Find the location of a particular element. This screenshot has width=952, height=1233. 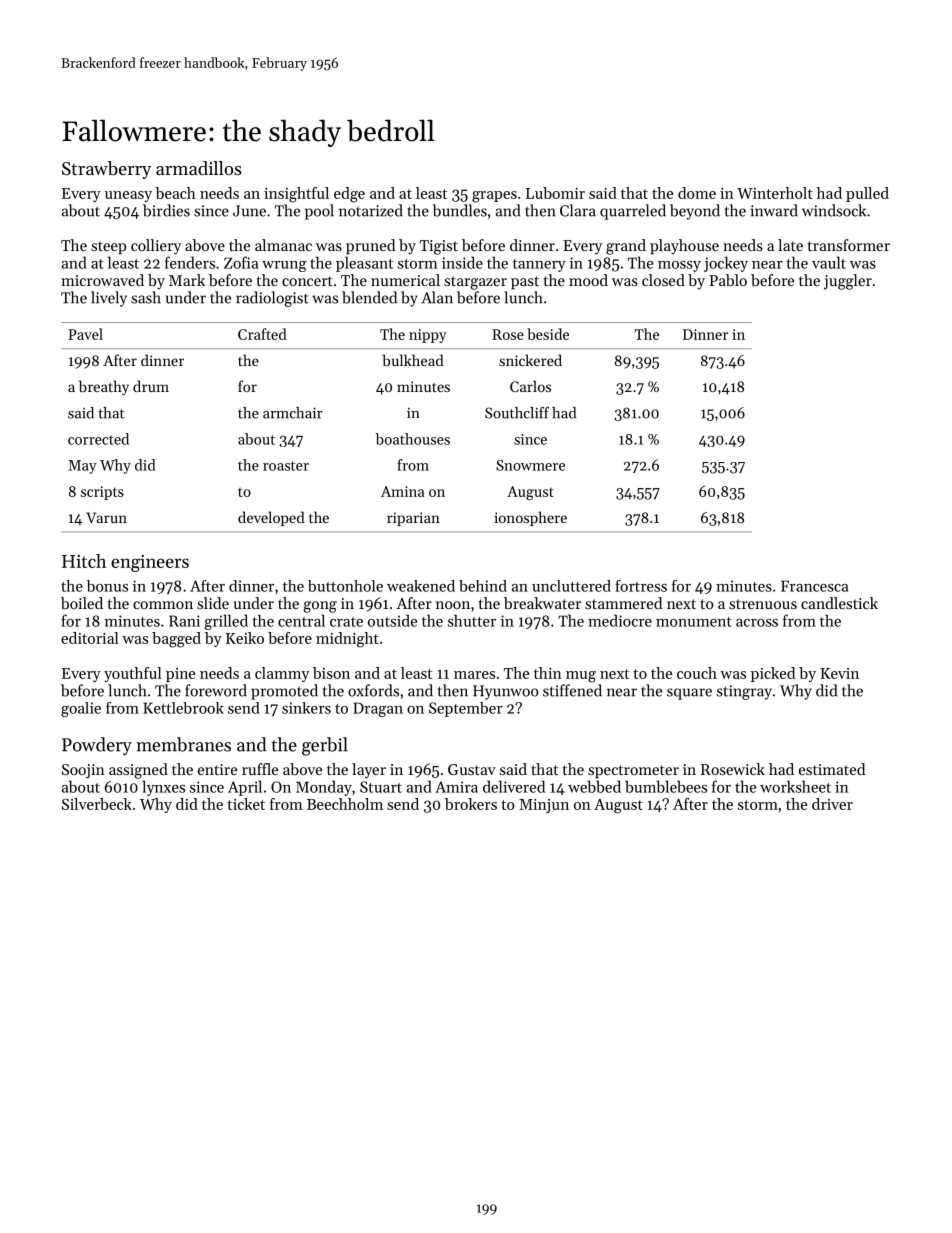

breathy is located at coordinates (104, 387).
